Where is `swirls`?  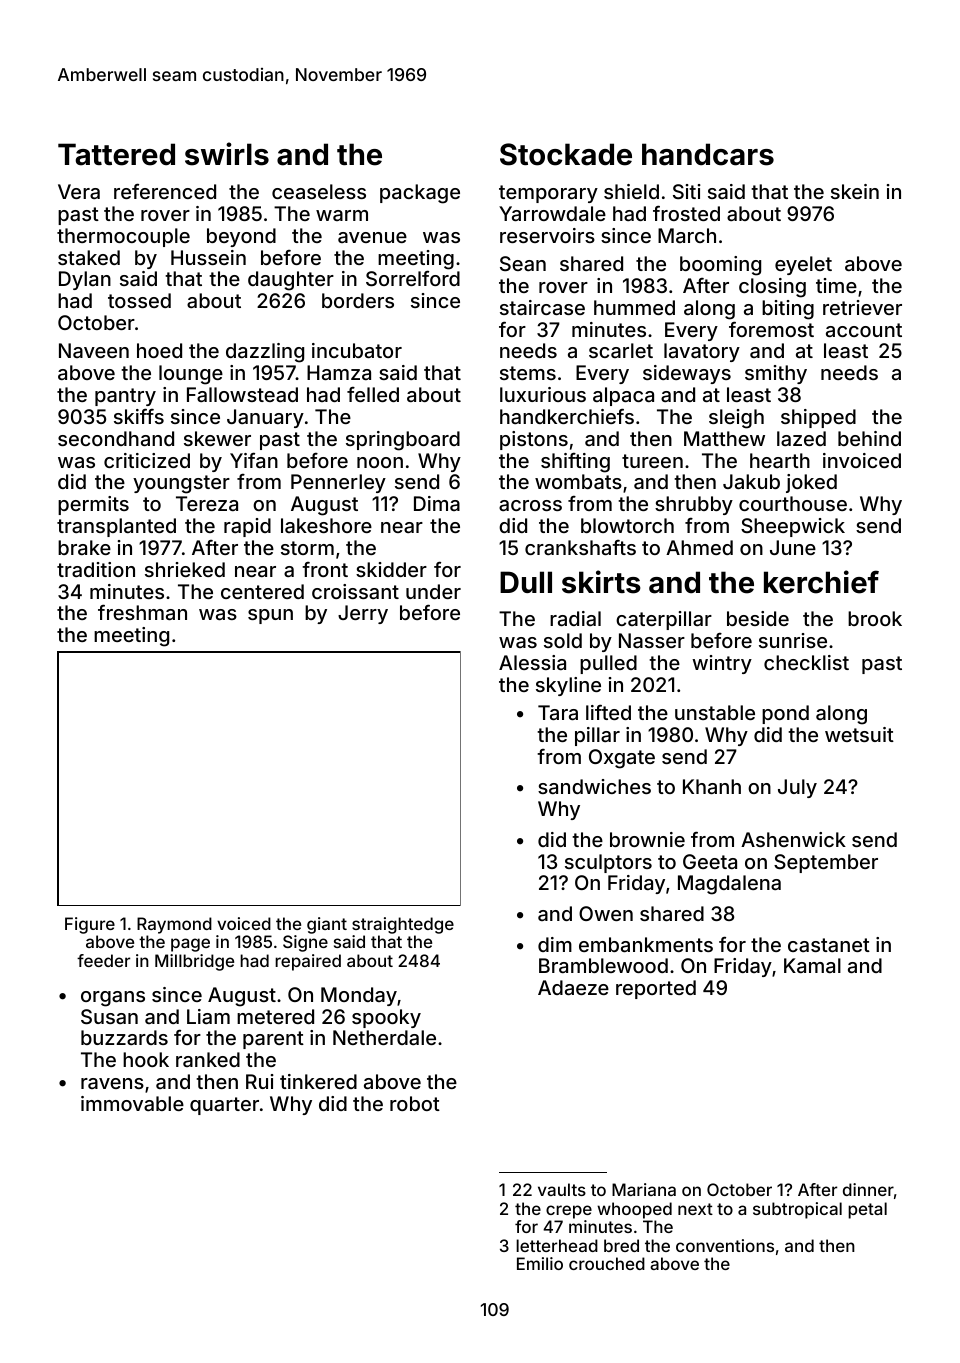 swirls is located at coordinates (227, 154).
